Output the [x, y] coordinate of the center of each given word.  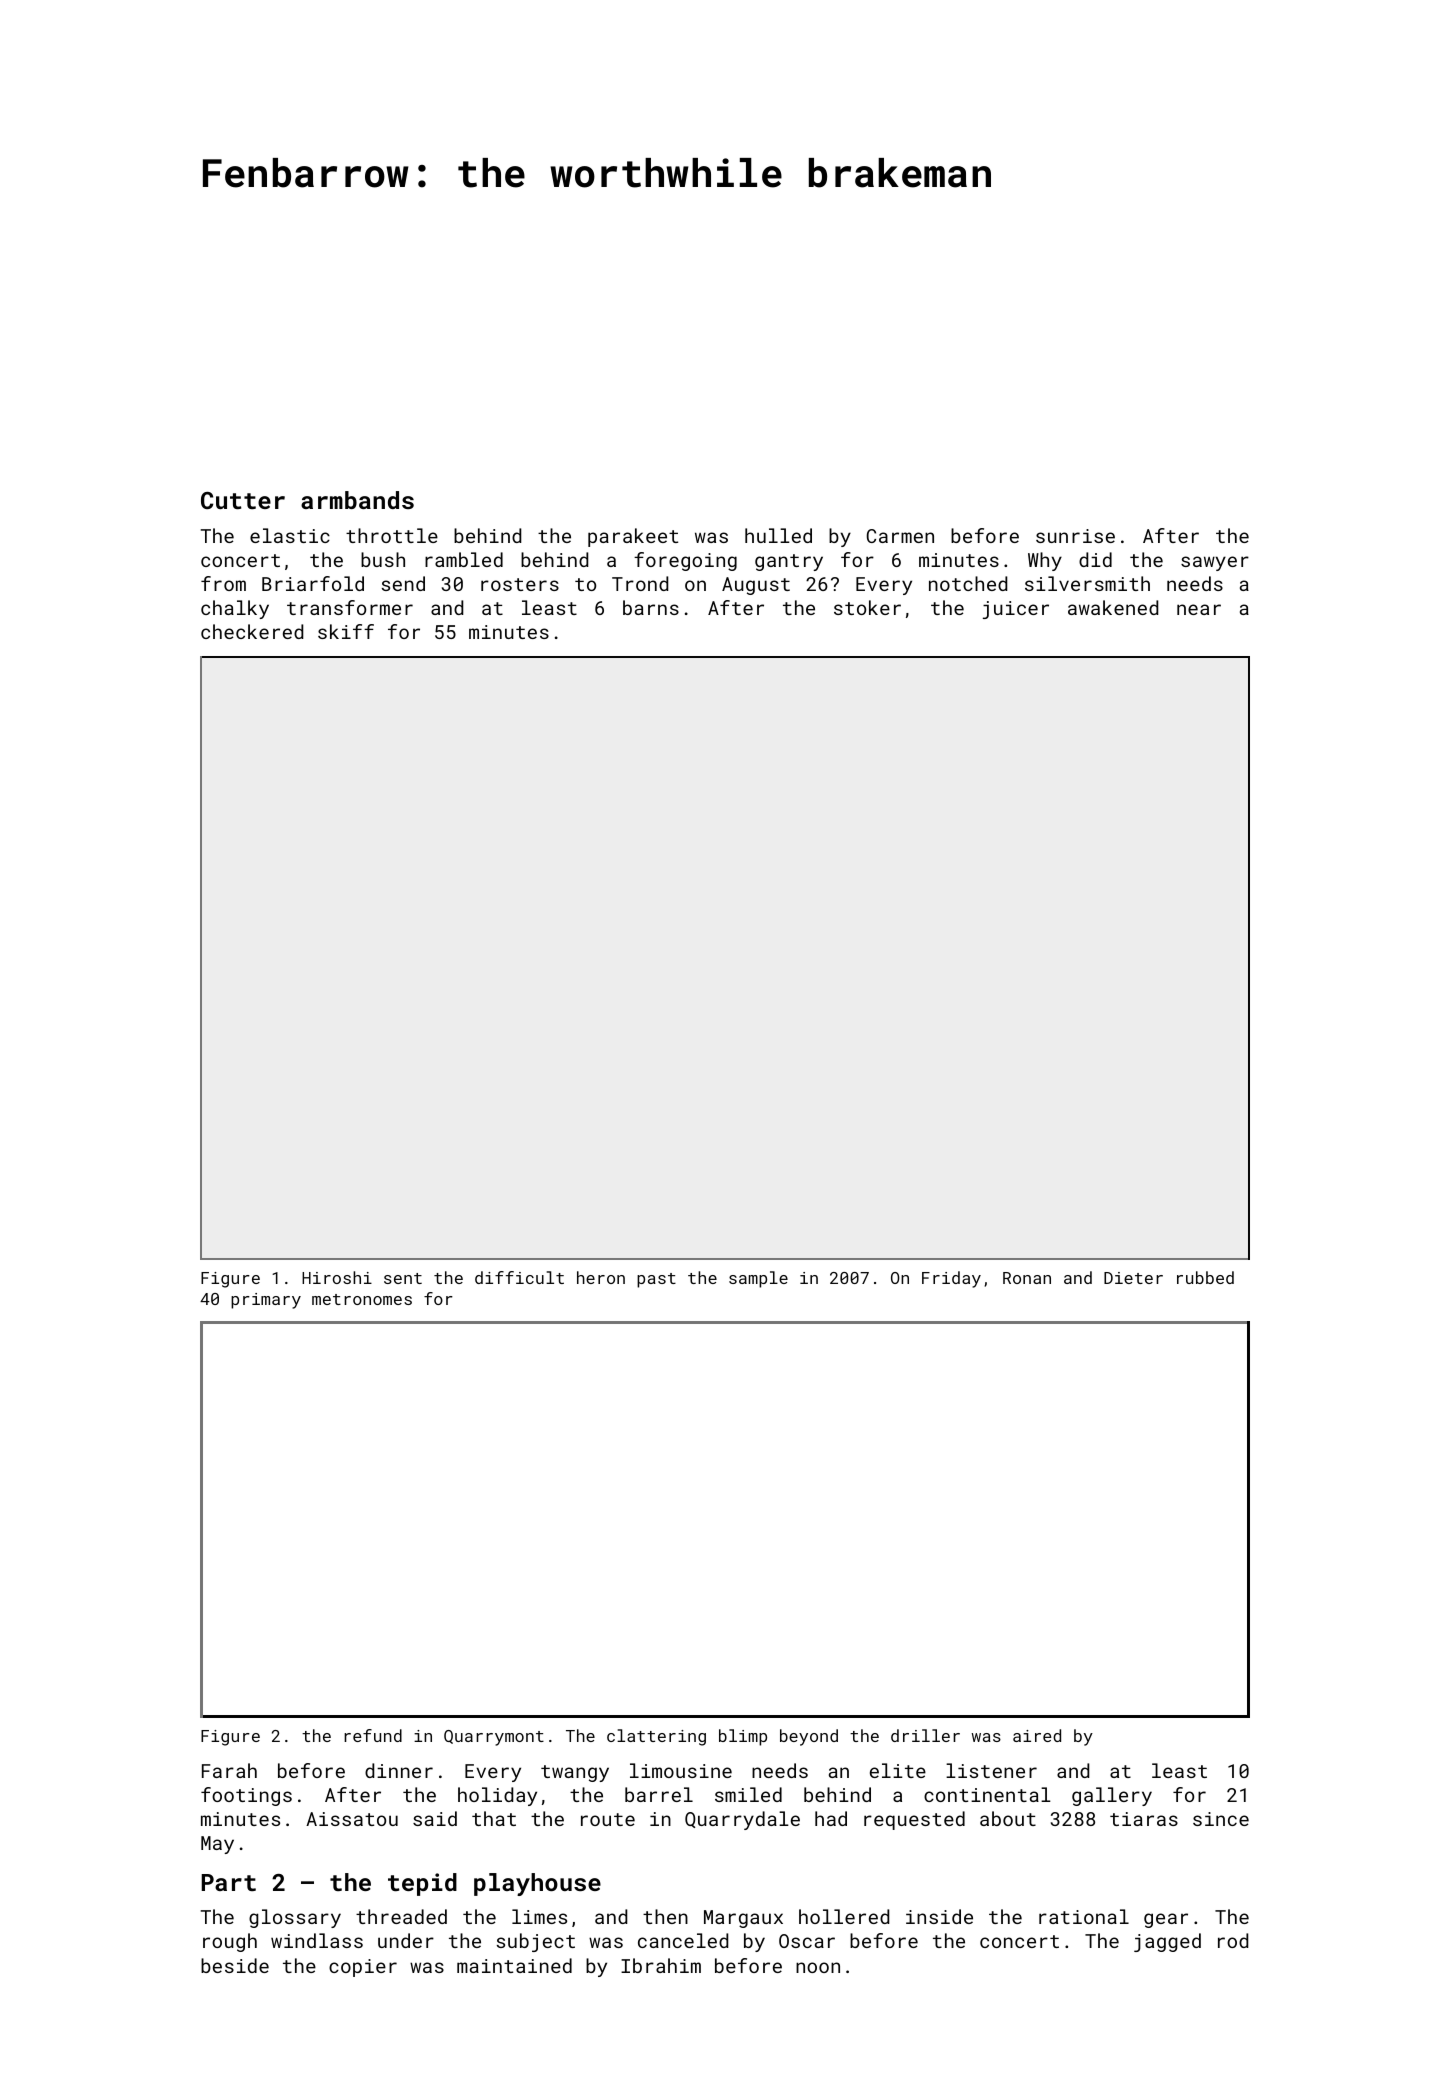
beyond [809, 1737]
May [217, 1845]
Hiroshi [337, 1277]
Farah [229, 1770]
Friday [951, 1279]
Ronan [1027, 1278]
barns [651, 607]
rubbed [1205, 1277]
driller [925, 1735]
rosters [520, 584]
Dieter [1133, 1278]
